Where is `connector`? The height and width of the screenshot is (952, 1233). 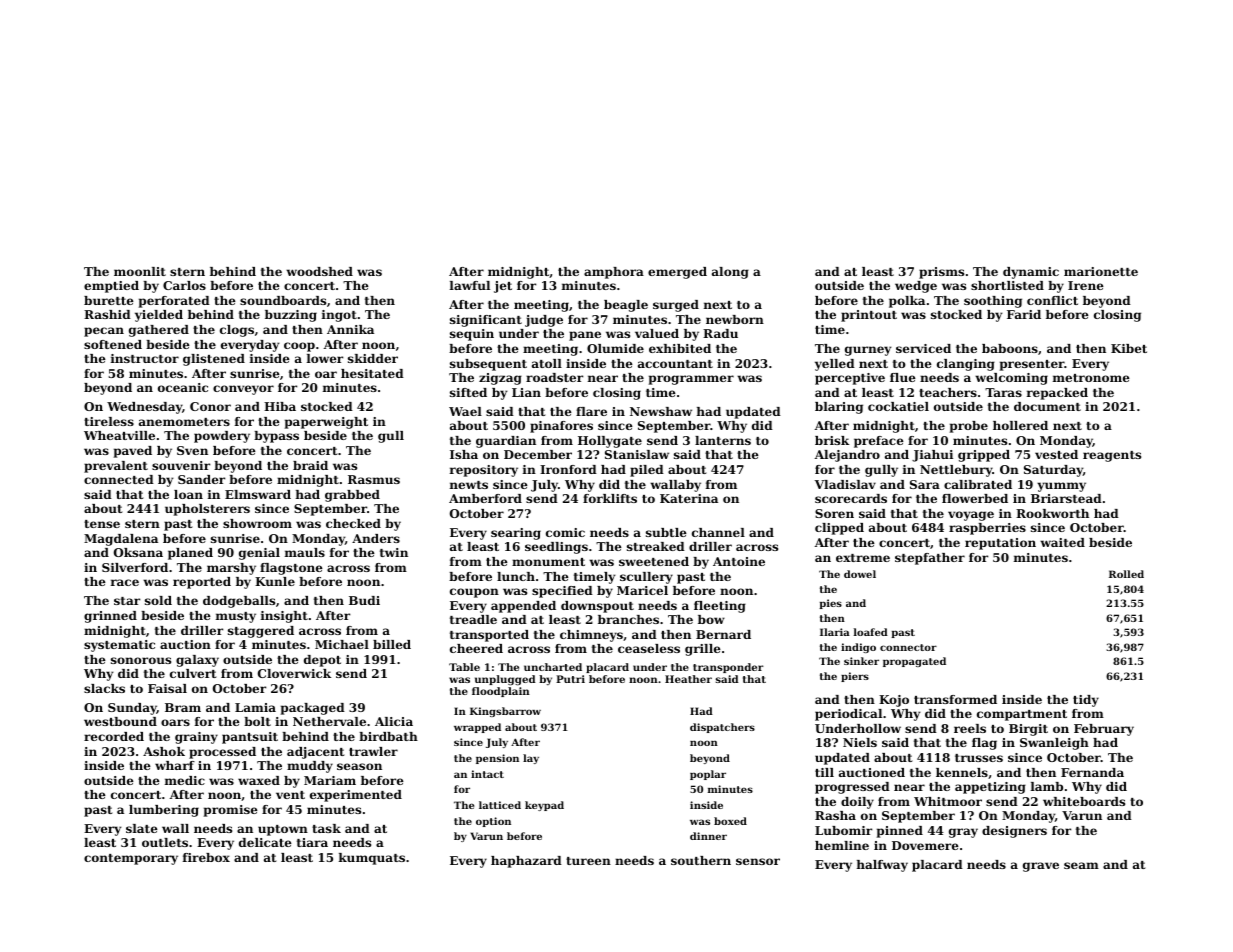
connector is located at coordinates (908, 647).
